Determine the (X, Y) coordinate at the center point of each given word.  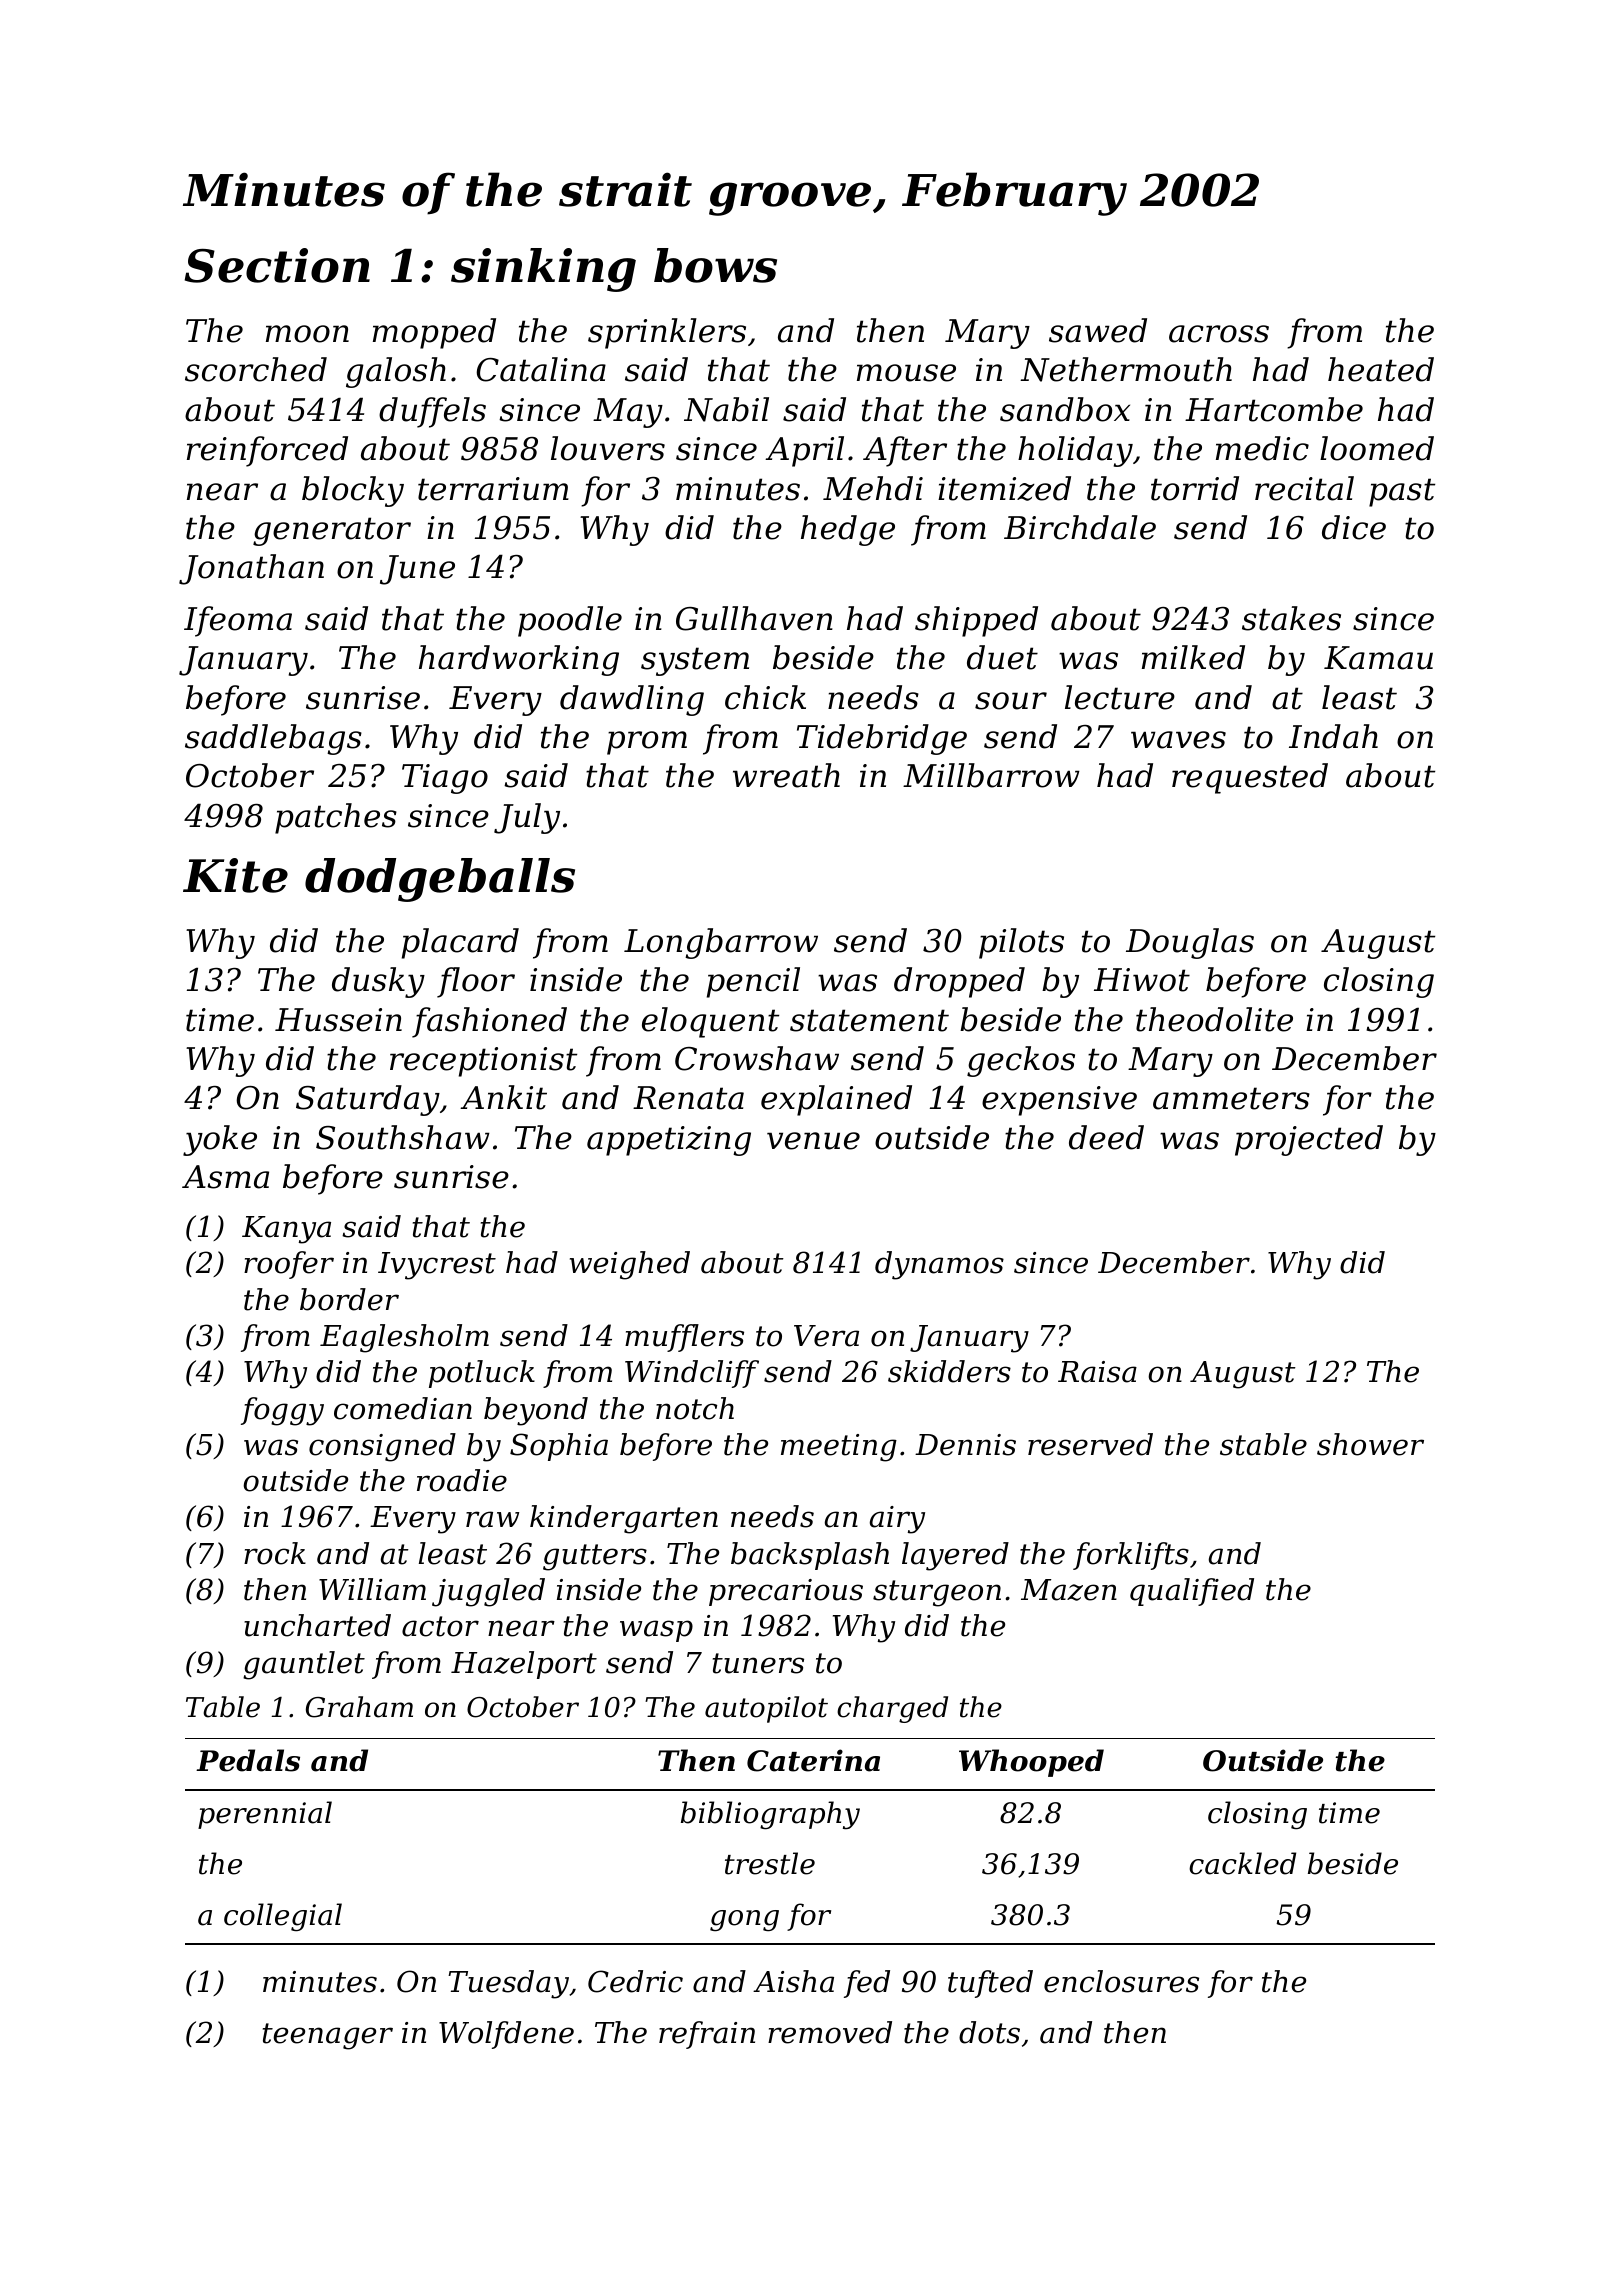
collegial (283, 1917)
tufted (990, 1984)
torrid (1195, 488)
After (905, 451)
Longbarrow (721, 943)
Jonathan (251, 569)
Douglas (1190, 943)
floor (476, 982)
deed (1106, 1137)
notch (695, 1408)
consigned (382, 1447)
